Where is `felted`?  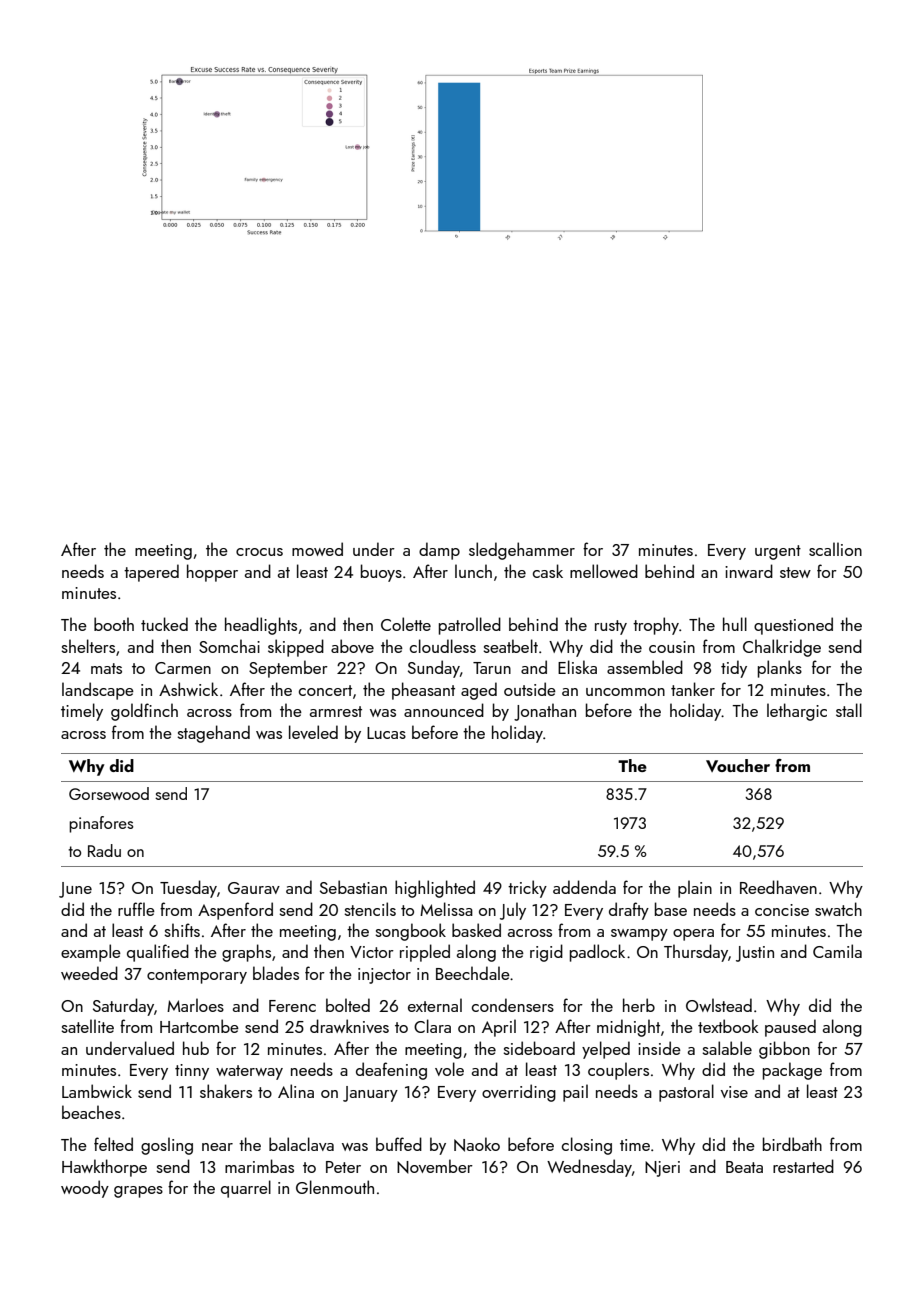 felted is located at coordinates (113, 1144).
